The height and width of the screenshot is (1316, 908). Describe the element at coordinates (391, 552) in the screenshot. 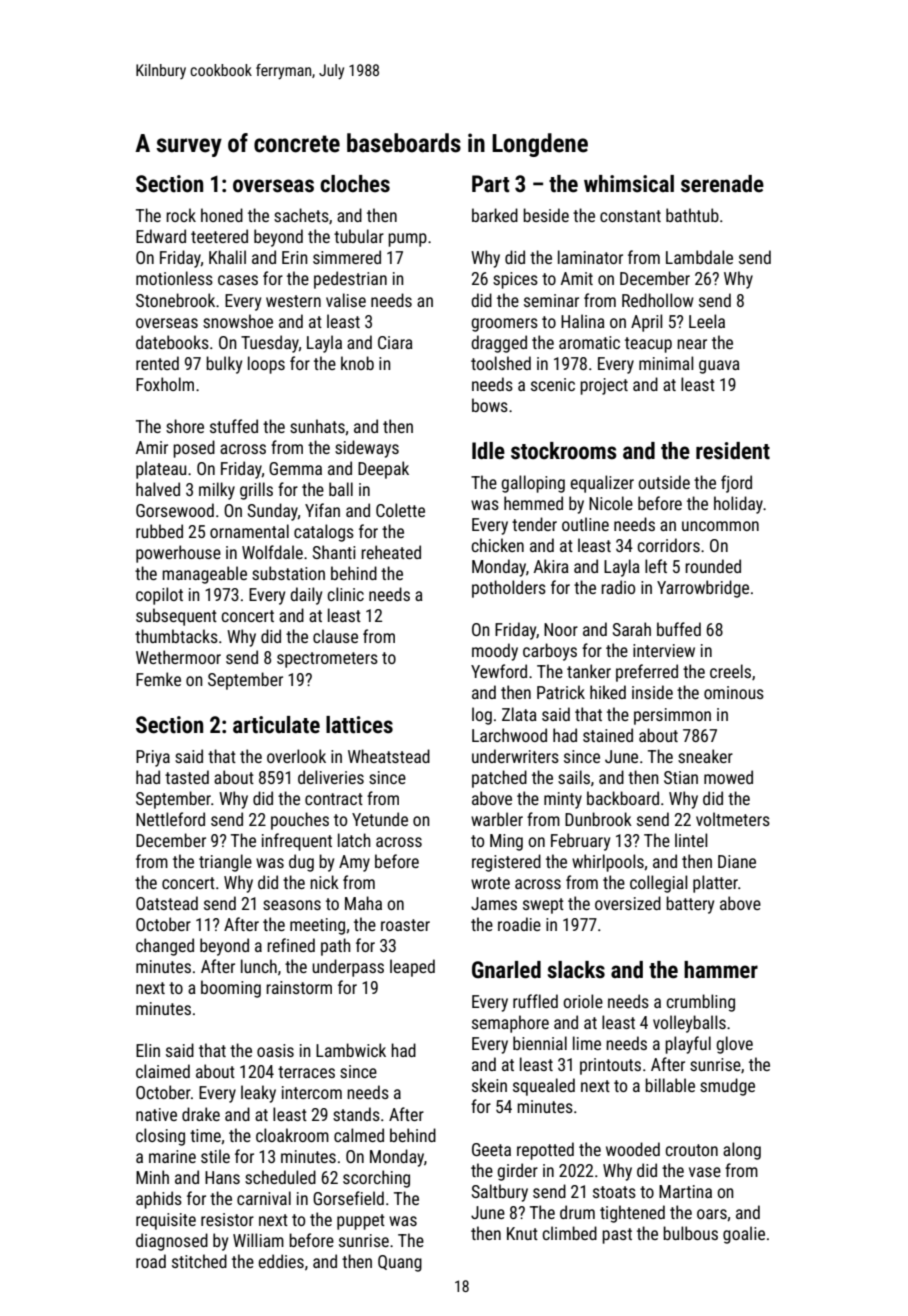

I see `reheated` at that location.
